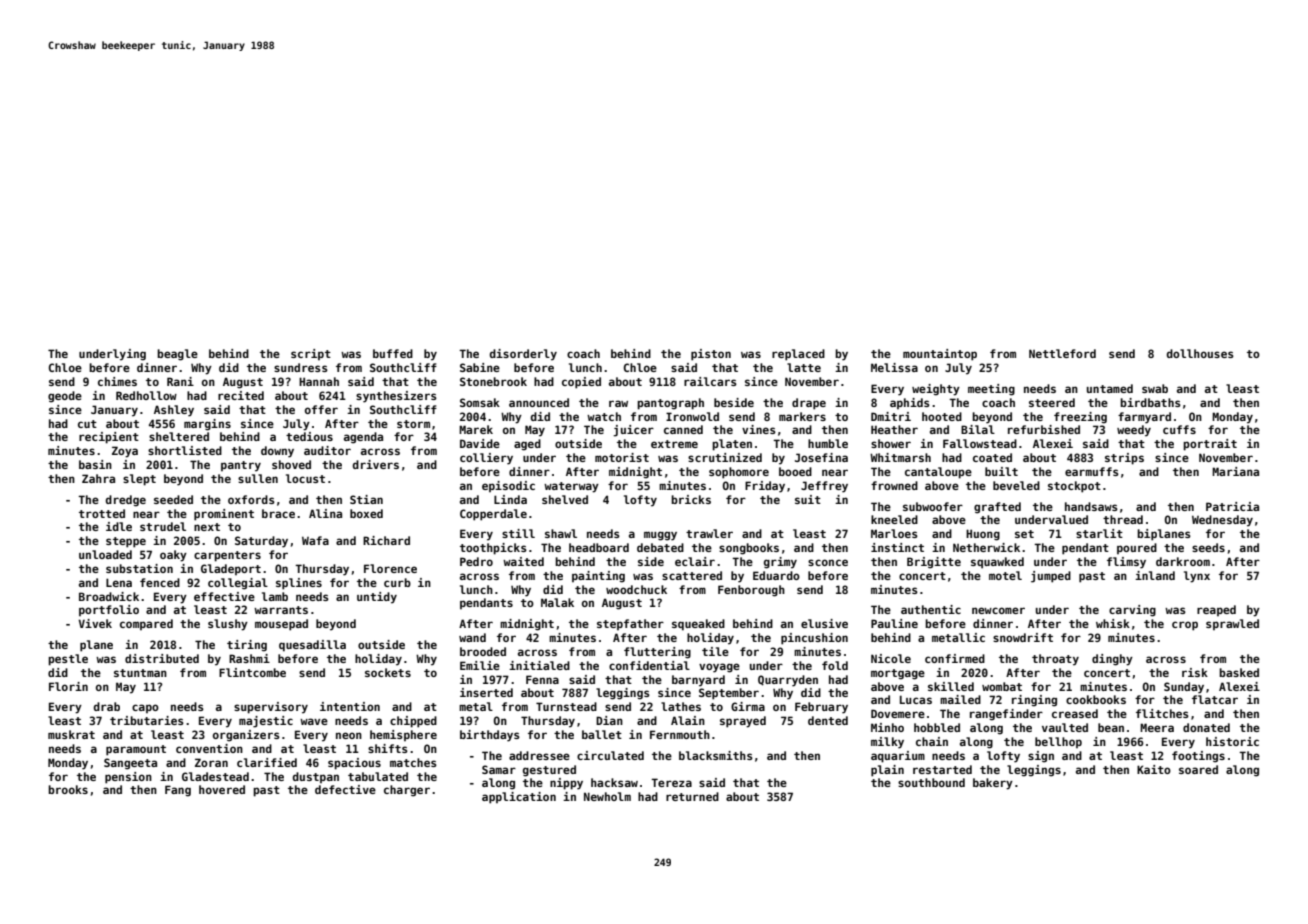 This page has height=924, width=1308. What do you see at coordinates (1222, 521) in the page?
I see `Wednesday` at bounding box center [1222, 521].
